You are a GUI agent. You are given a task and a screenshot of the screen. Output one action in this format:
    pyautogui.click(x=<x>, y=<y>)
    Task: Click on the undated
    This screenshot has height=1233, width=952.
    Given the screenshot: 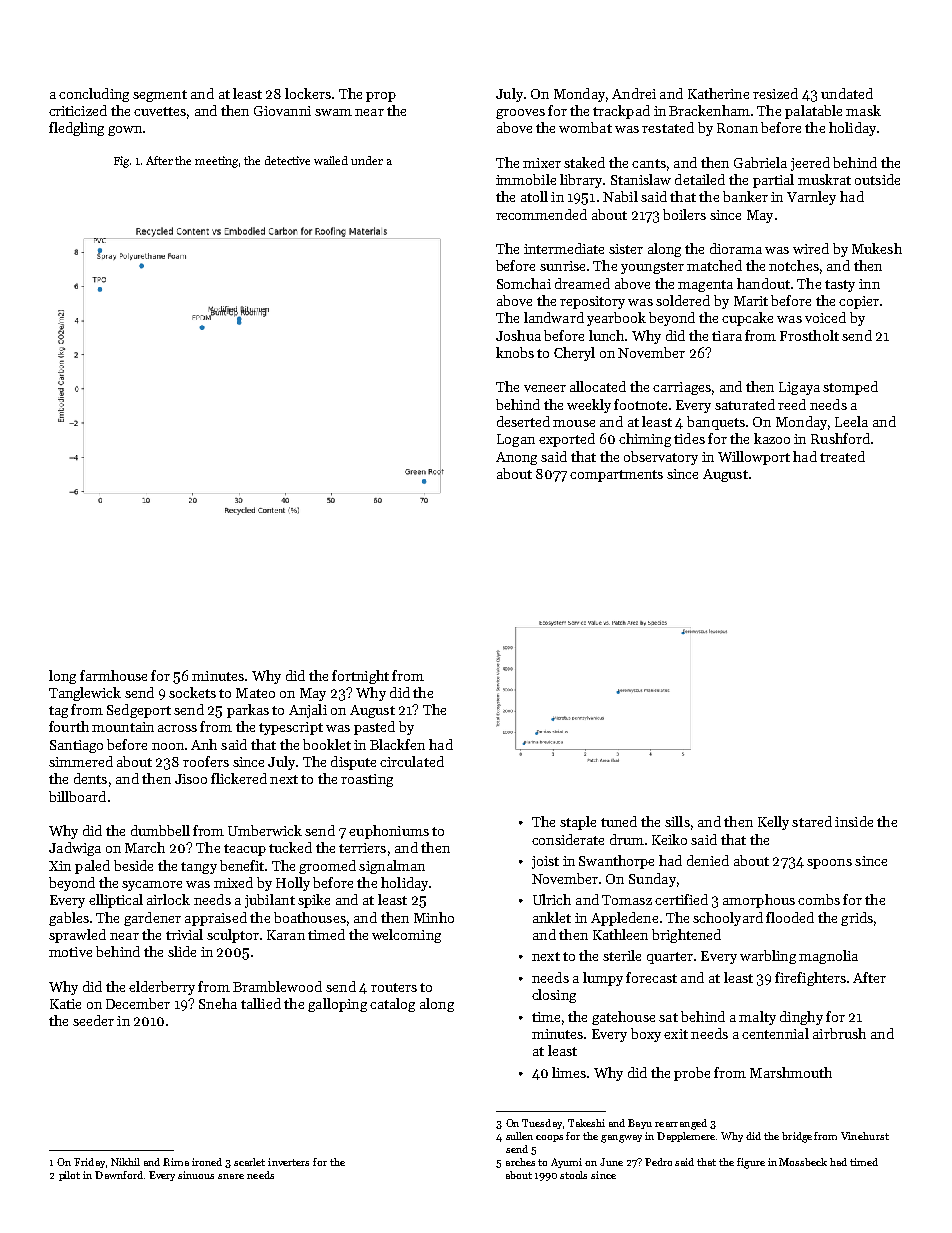 What is the action you would take?
    pyautogui.click(x=847, y=93)
